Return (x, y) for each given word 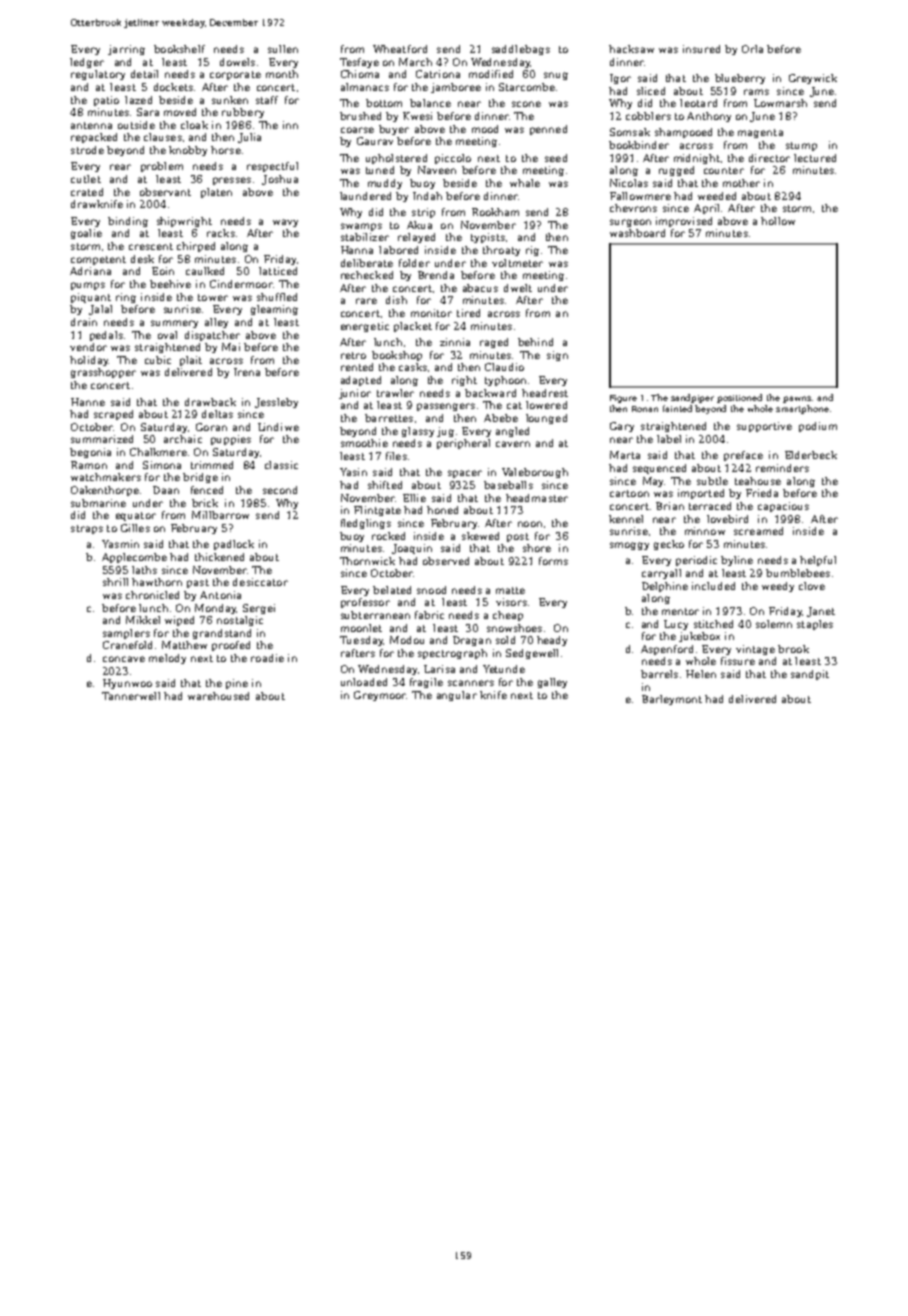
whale (525, 183)
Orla (752, 49)
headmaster (537, 498)
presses (232, 181)
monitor (431, 313)
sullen (283, 49)
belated (392, 590)
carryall (661, 574)
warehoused (218, 696)
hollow (778, 221)
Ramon (89, 465)
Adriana (90, 271)
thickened (219, 557)
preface (743, 456)
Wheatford (400, 49)
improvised (684, 222)
